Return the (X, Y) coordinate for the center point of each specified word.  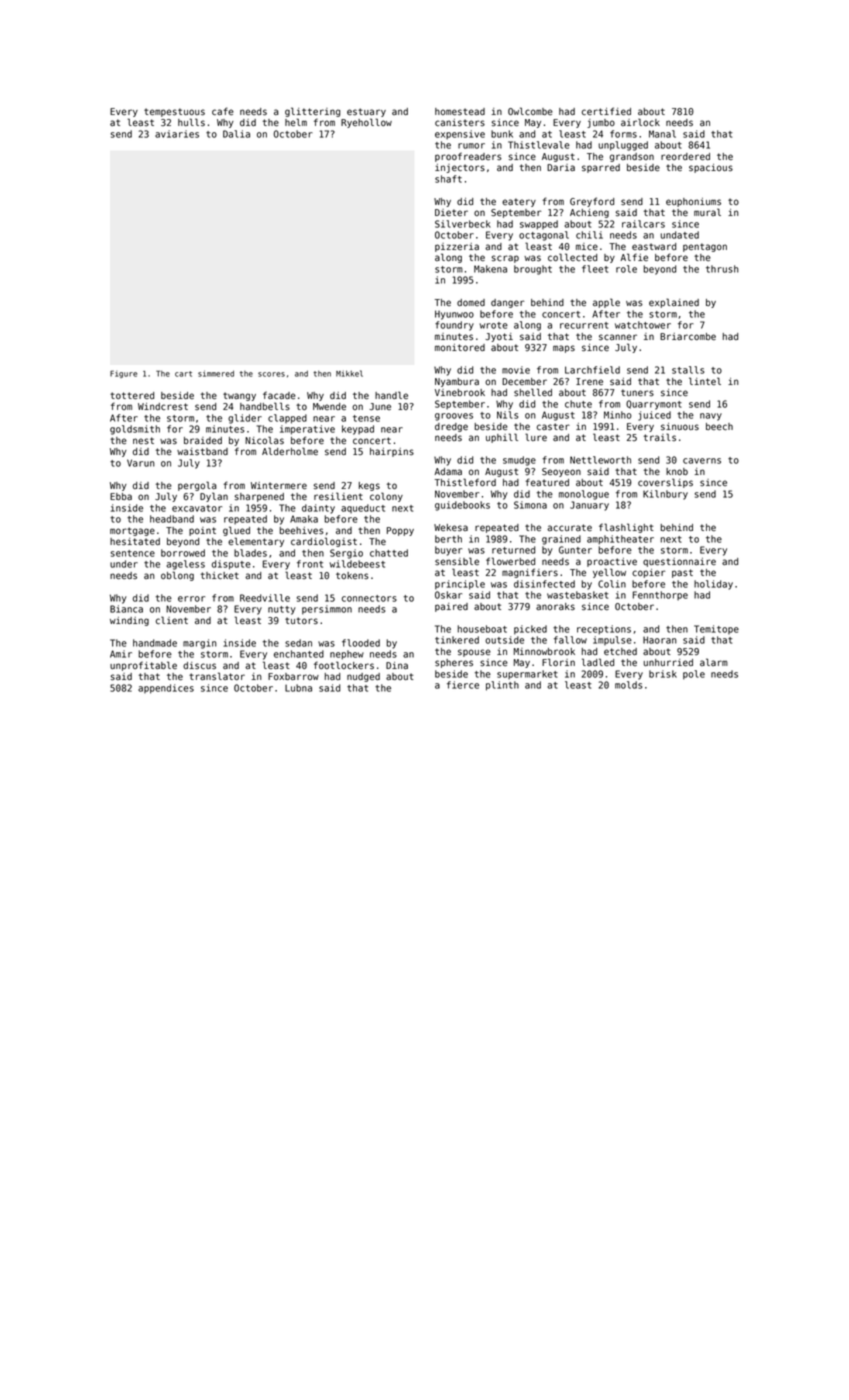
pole (694, 675)
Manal (662, 134)
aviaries (177, 134)
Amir (121, 654)
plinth (502, 686)
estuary (366, 112)
